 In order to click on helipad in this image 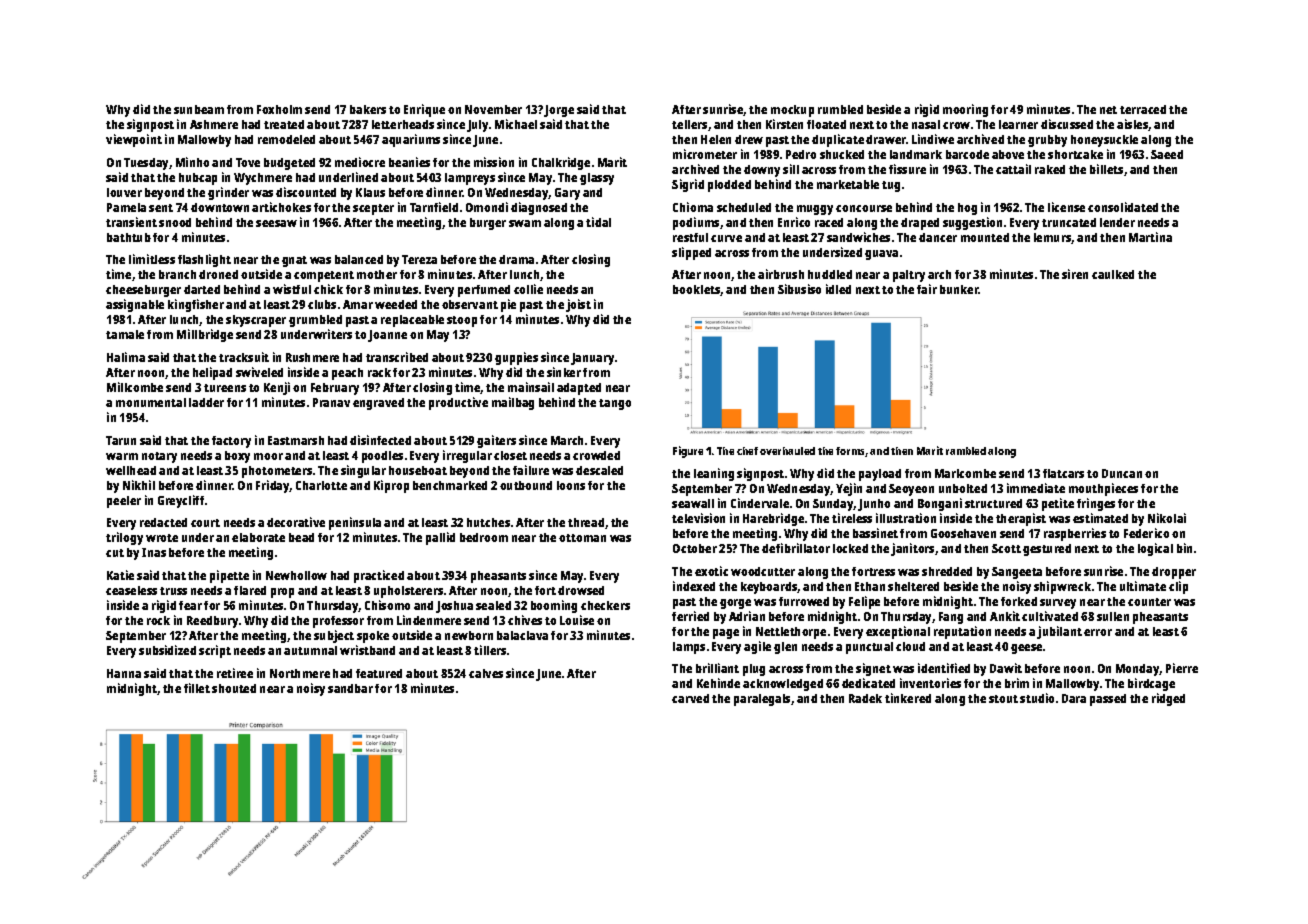, I will do `click(212, 373)`.
